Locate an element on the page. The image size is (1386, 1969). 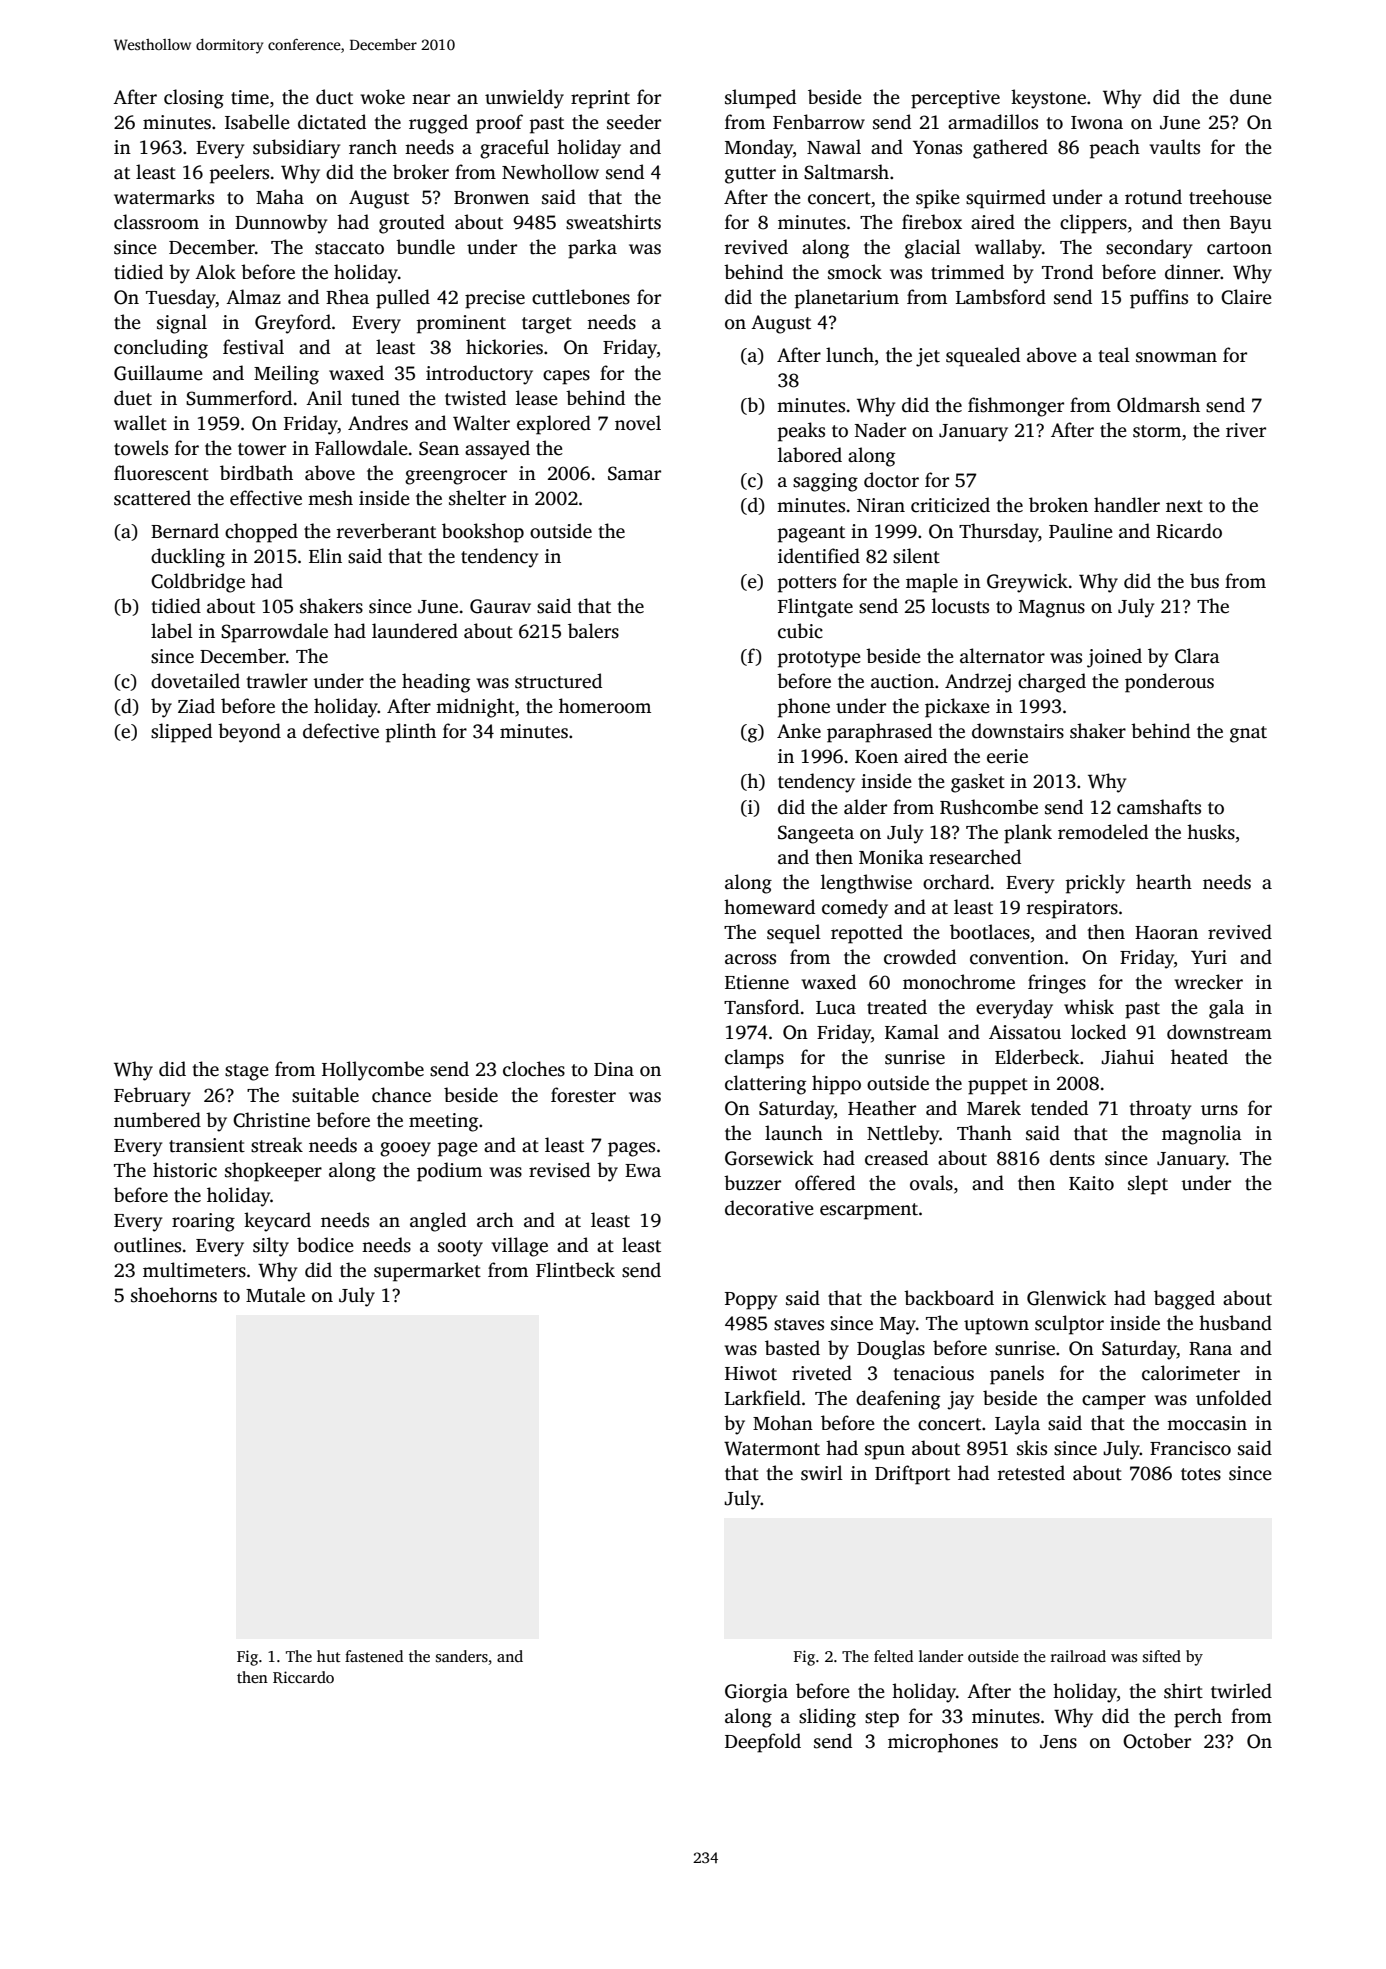
step is located at coordinates (882, 1719).
